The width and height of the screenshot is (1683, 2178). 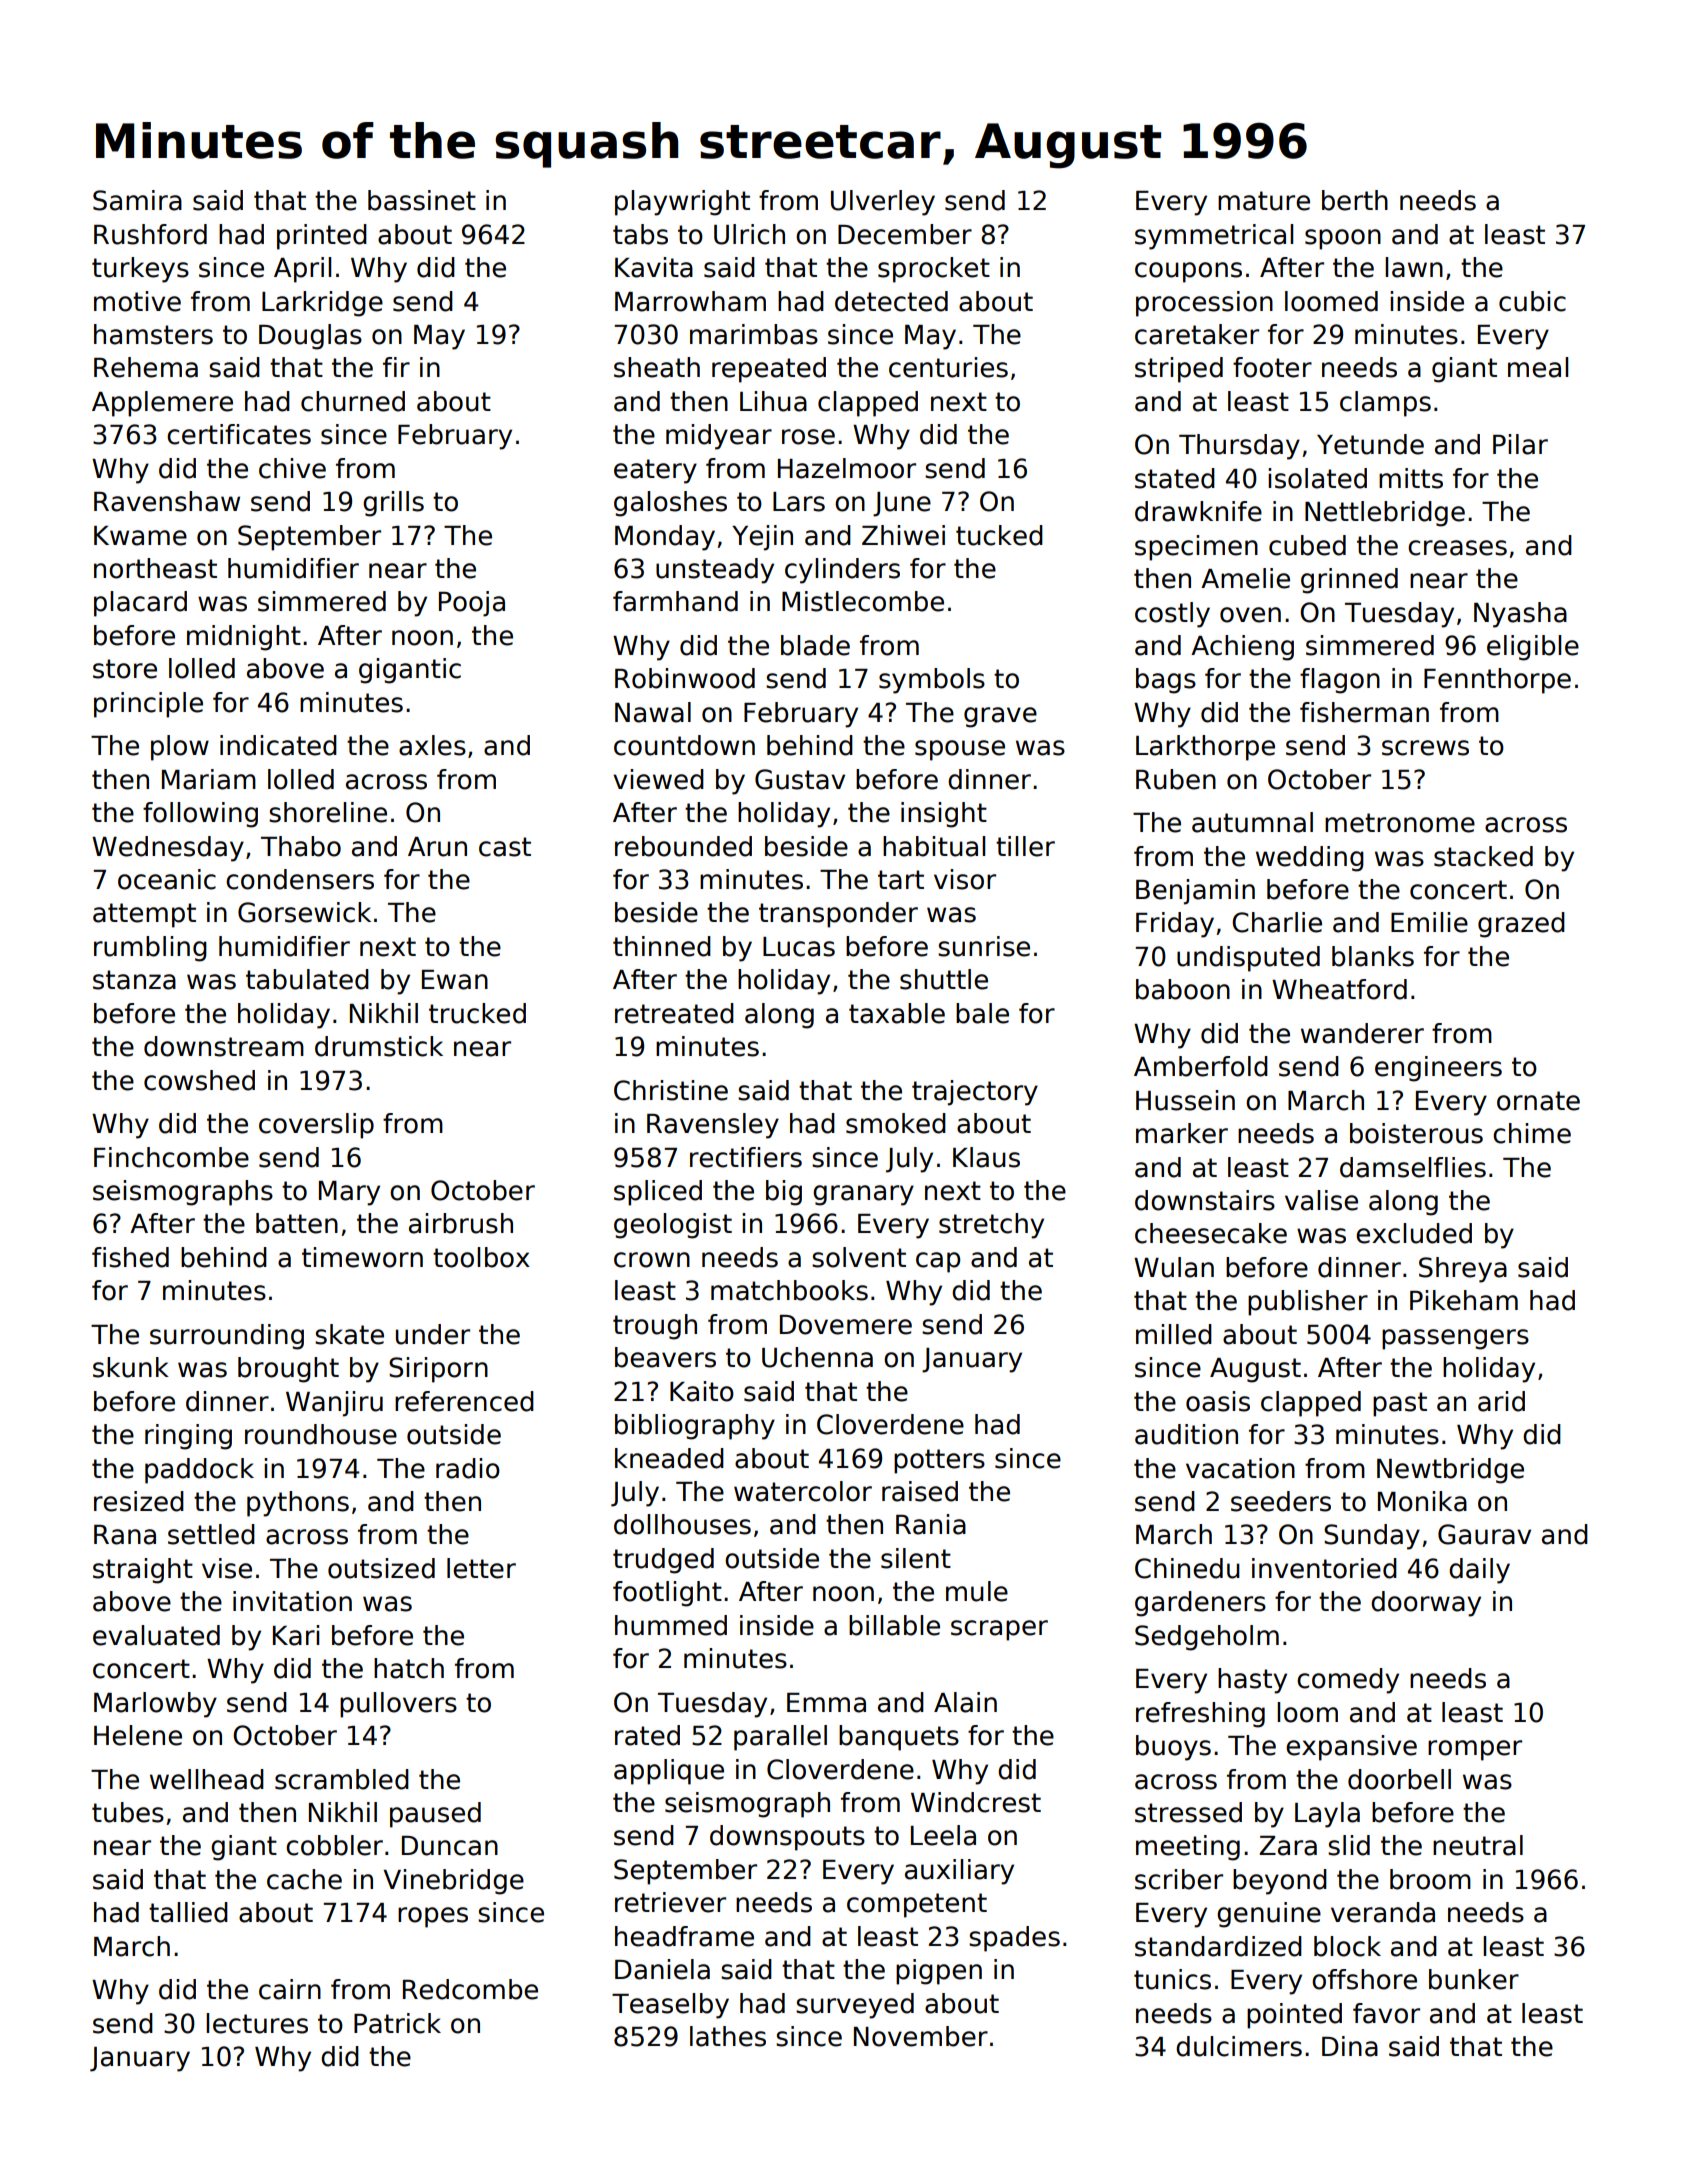 What do you see at coordinates (1475, 1750) in the screenshot?
I see `romper` at bounding box center [1475, 1750].
